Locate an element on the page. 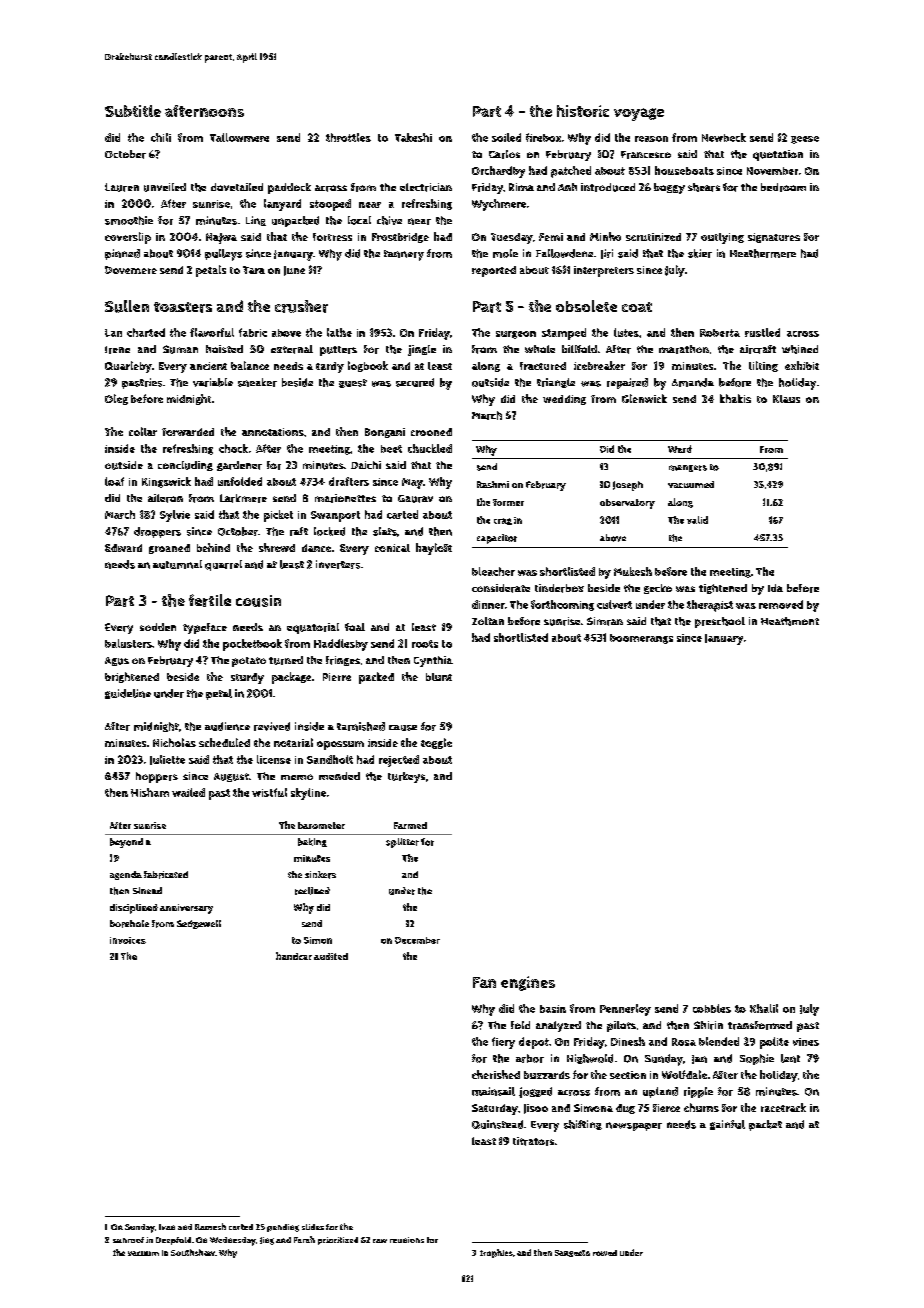  Subtitle is located at coordinates (133, 111).
